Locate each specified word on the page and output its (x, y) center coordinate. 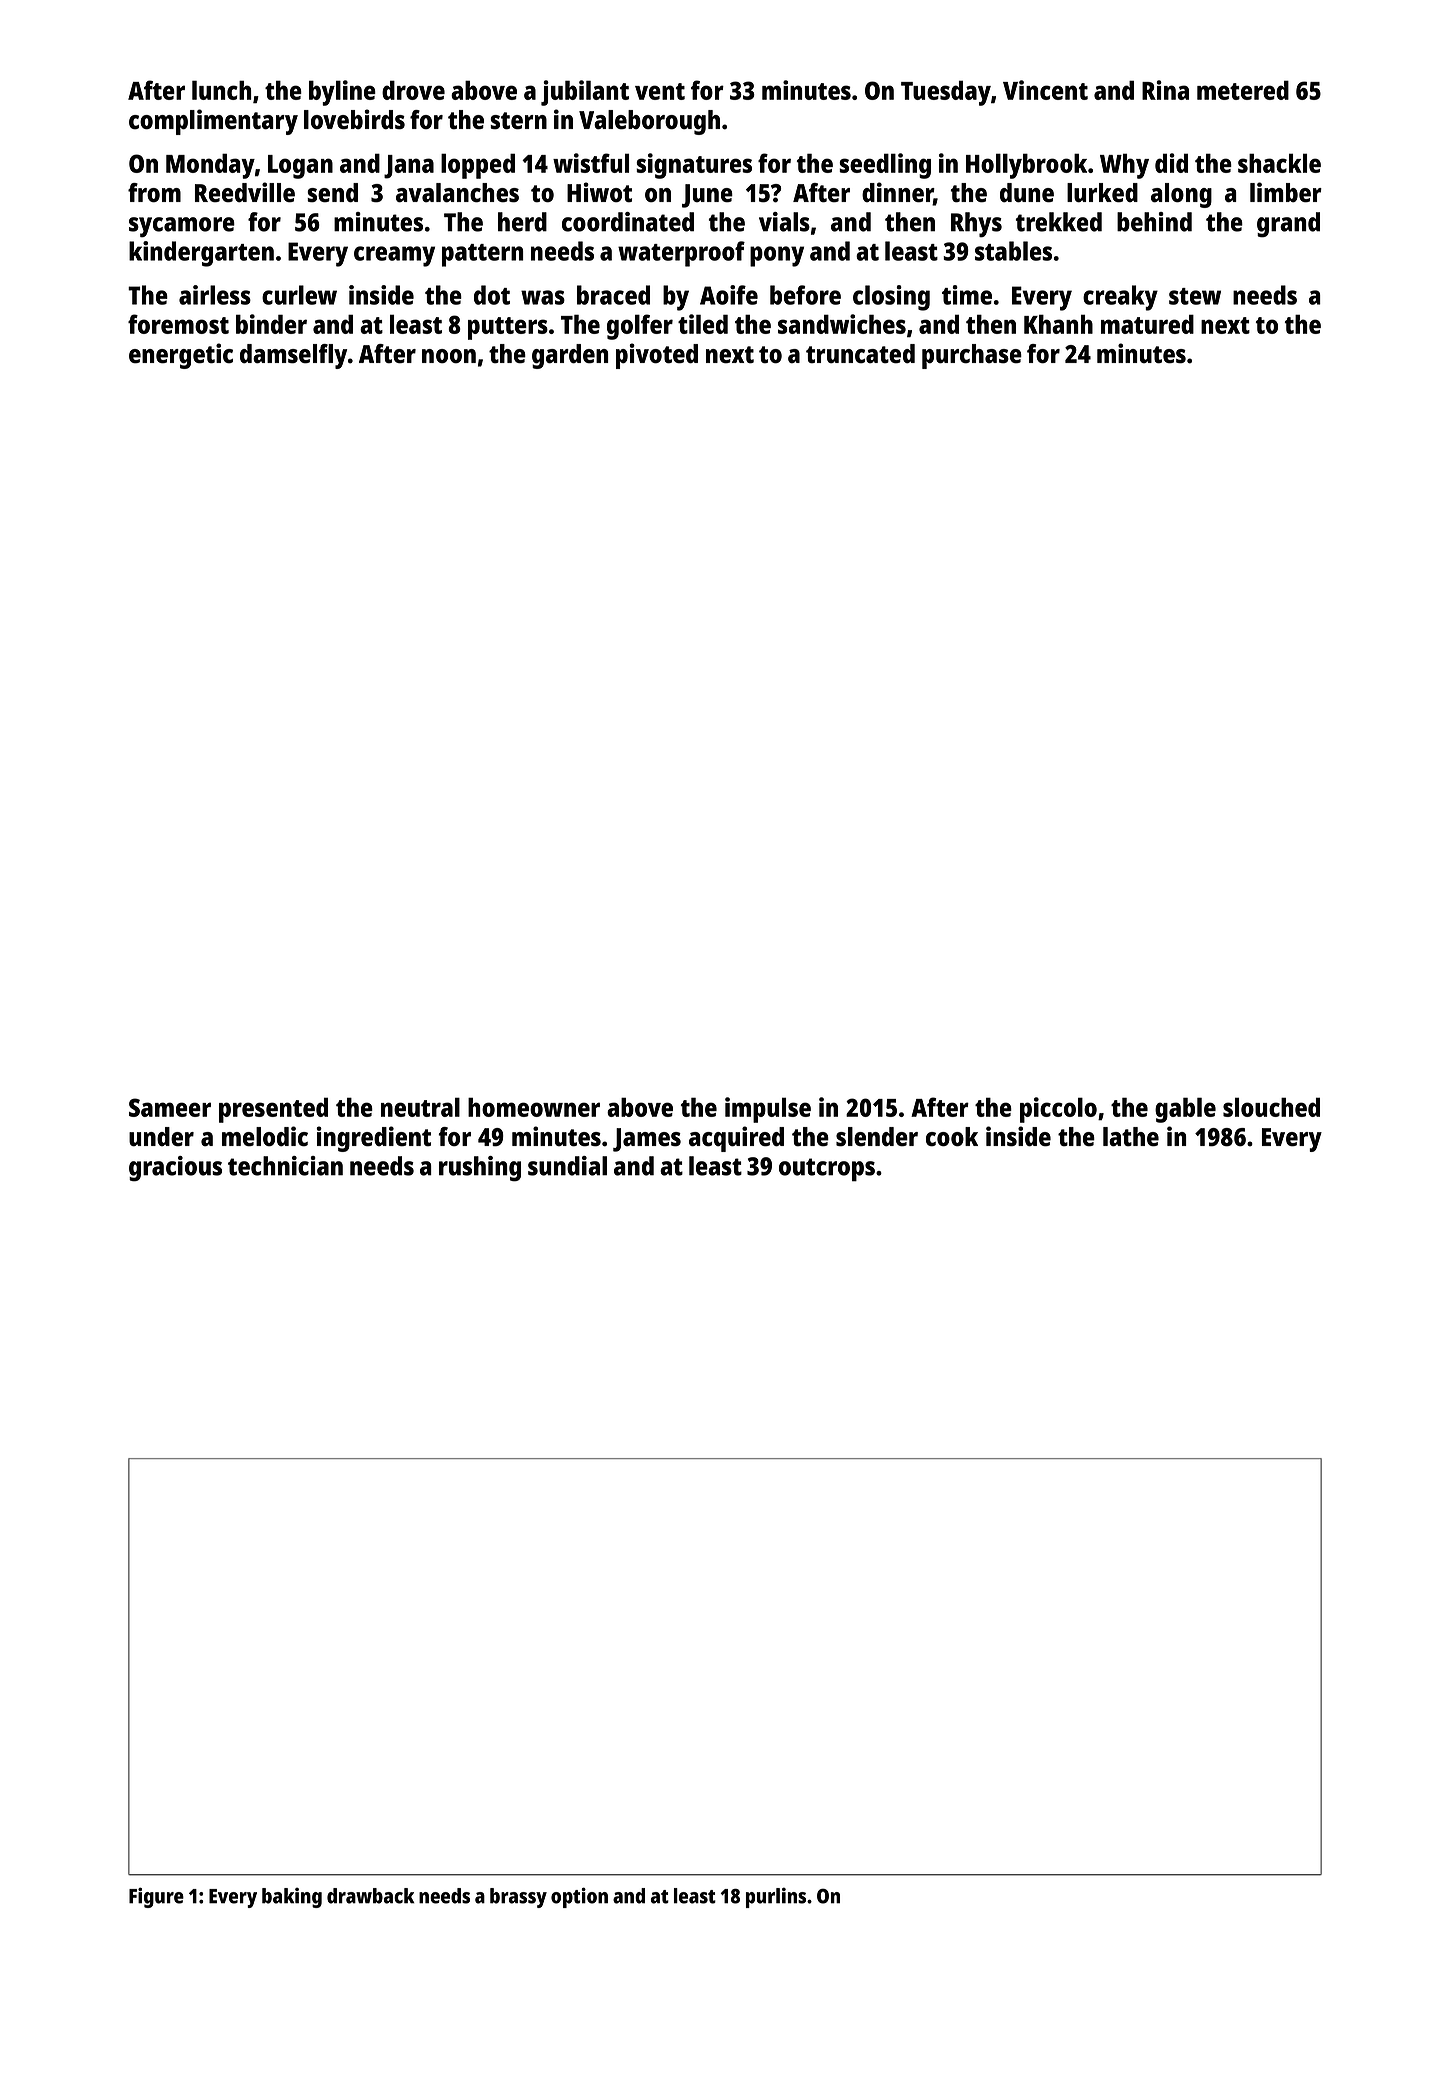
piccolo (1058, 1110)
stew (1195, 296)
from (154, 193)
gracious (175, 1169)
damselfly (293, 356)
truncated (860, 354)
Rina (1165, 90)
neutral (420, 1107)
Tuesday (946, 93)
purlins (776, 1897)
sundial (567, 1166)
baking (292, 1898)
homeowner (534, 1107)
